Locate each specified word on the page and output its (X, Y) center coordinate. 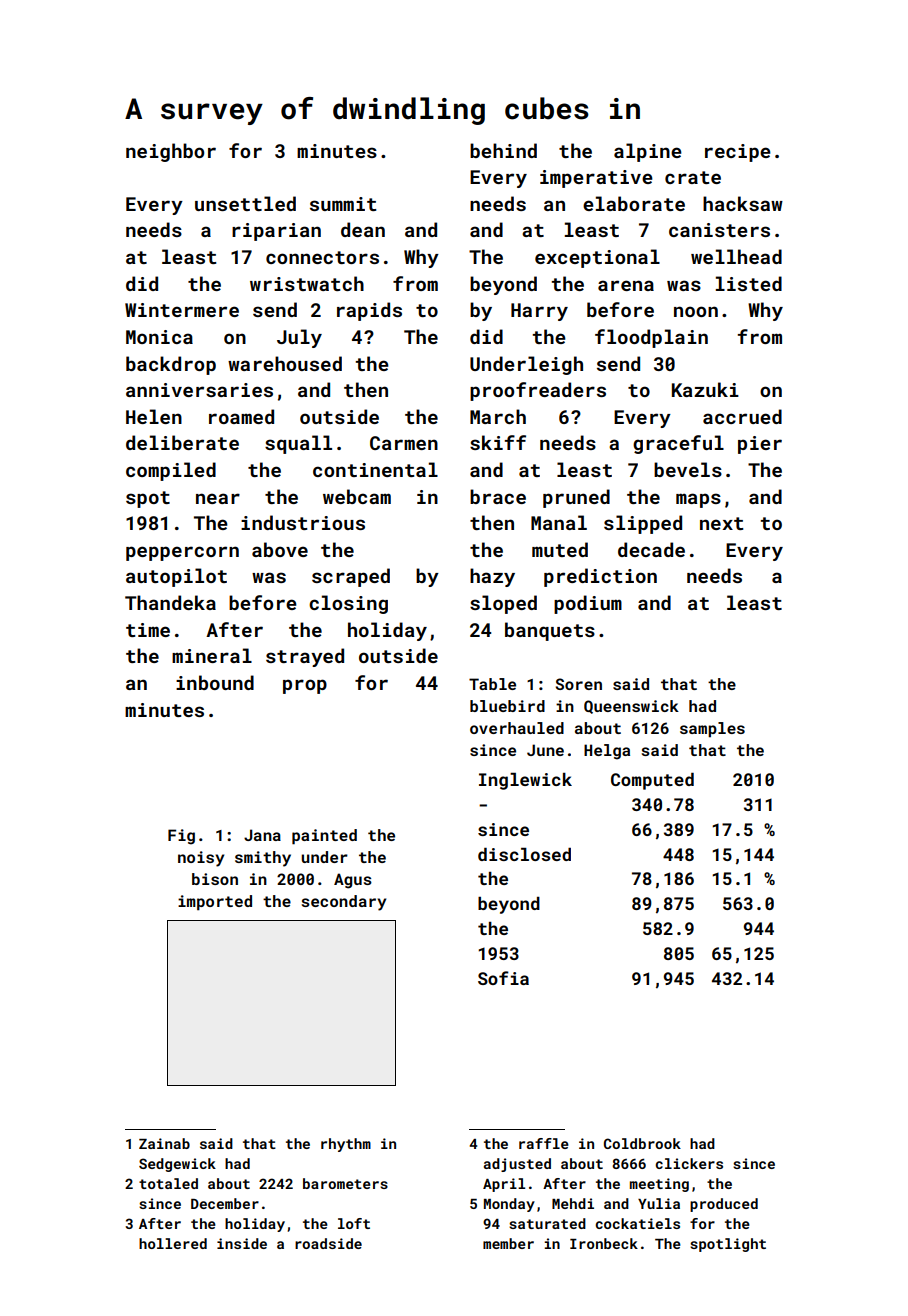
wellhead (736, 256)
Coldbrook (642, 1143)
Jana (262, 835)
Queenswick (631, 707)
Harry (539, 312)
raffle (544, 1143)
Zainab (164, 1143)
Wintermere (182, 310)
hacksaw (743, 203)
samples (712, 730)
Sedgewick (177, 1165)
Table (492, 684)
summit (343, 204)
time (148, 630)
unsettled (245, 203)
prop (305, 686)
